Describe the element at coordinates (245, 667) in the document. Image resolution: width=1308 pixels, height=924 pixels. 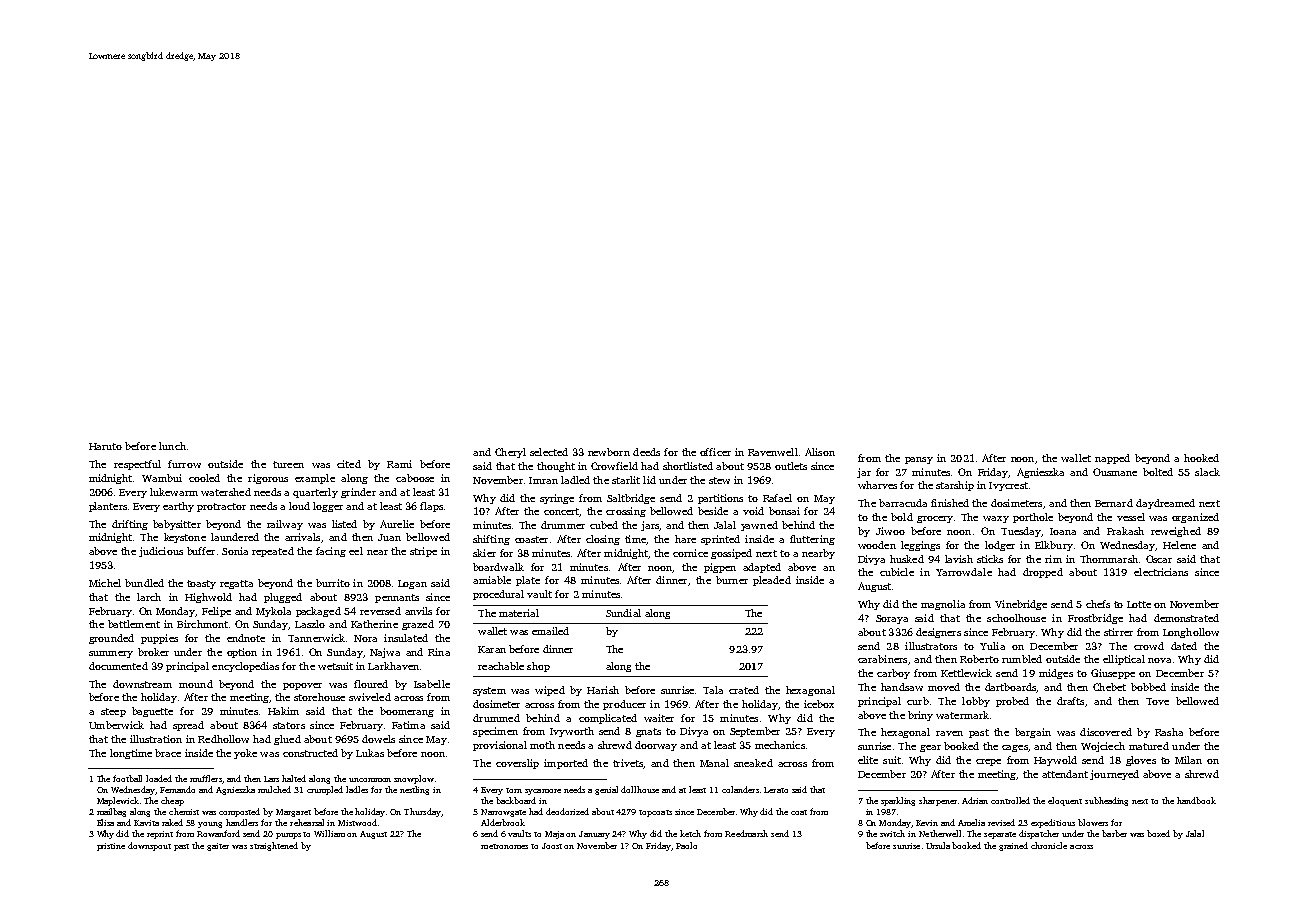
I see `encyclopedias` at that location.
